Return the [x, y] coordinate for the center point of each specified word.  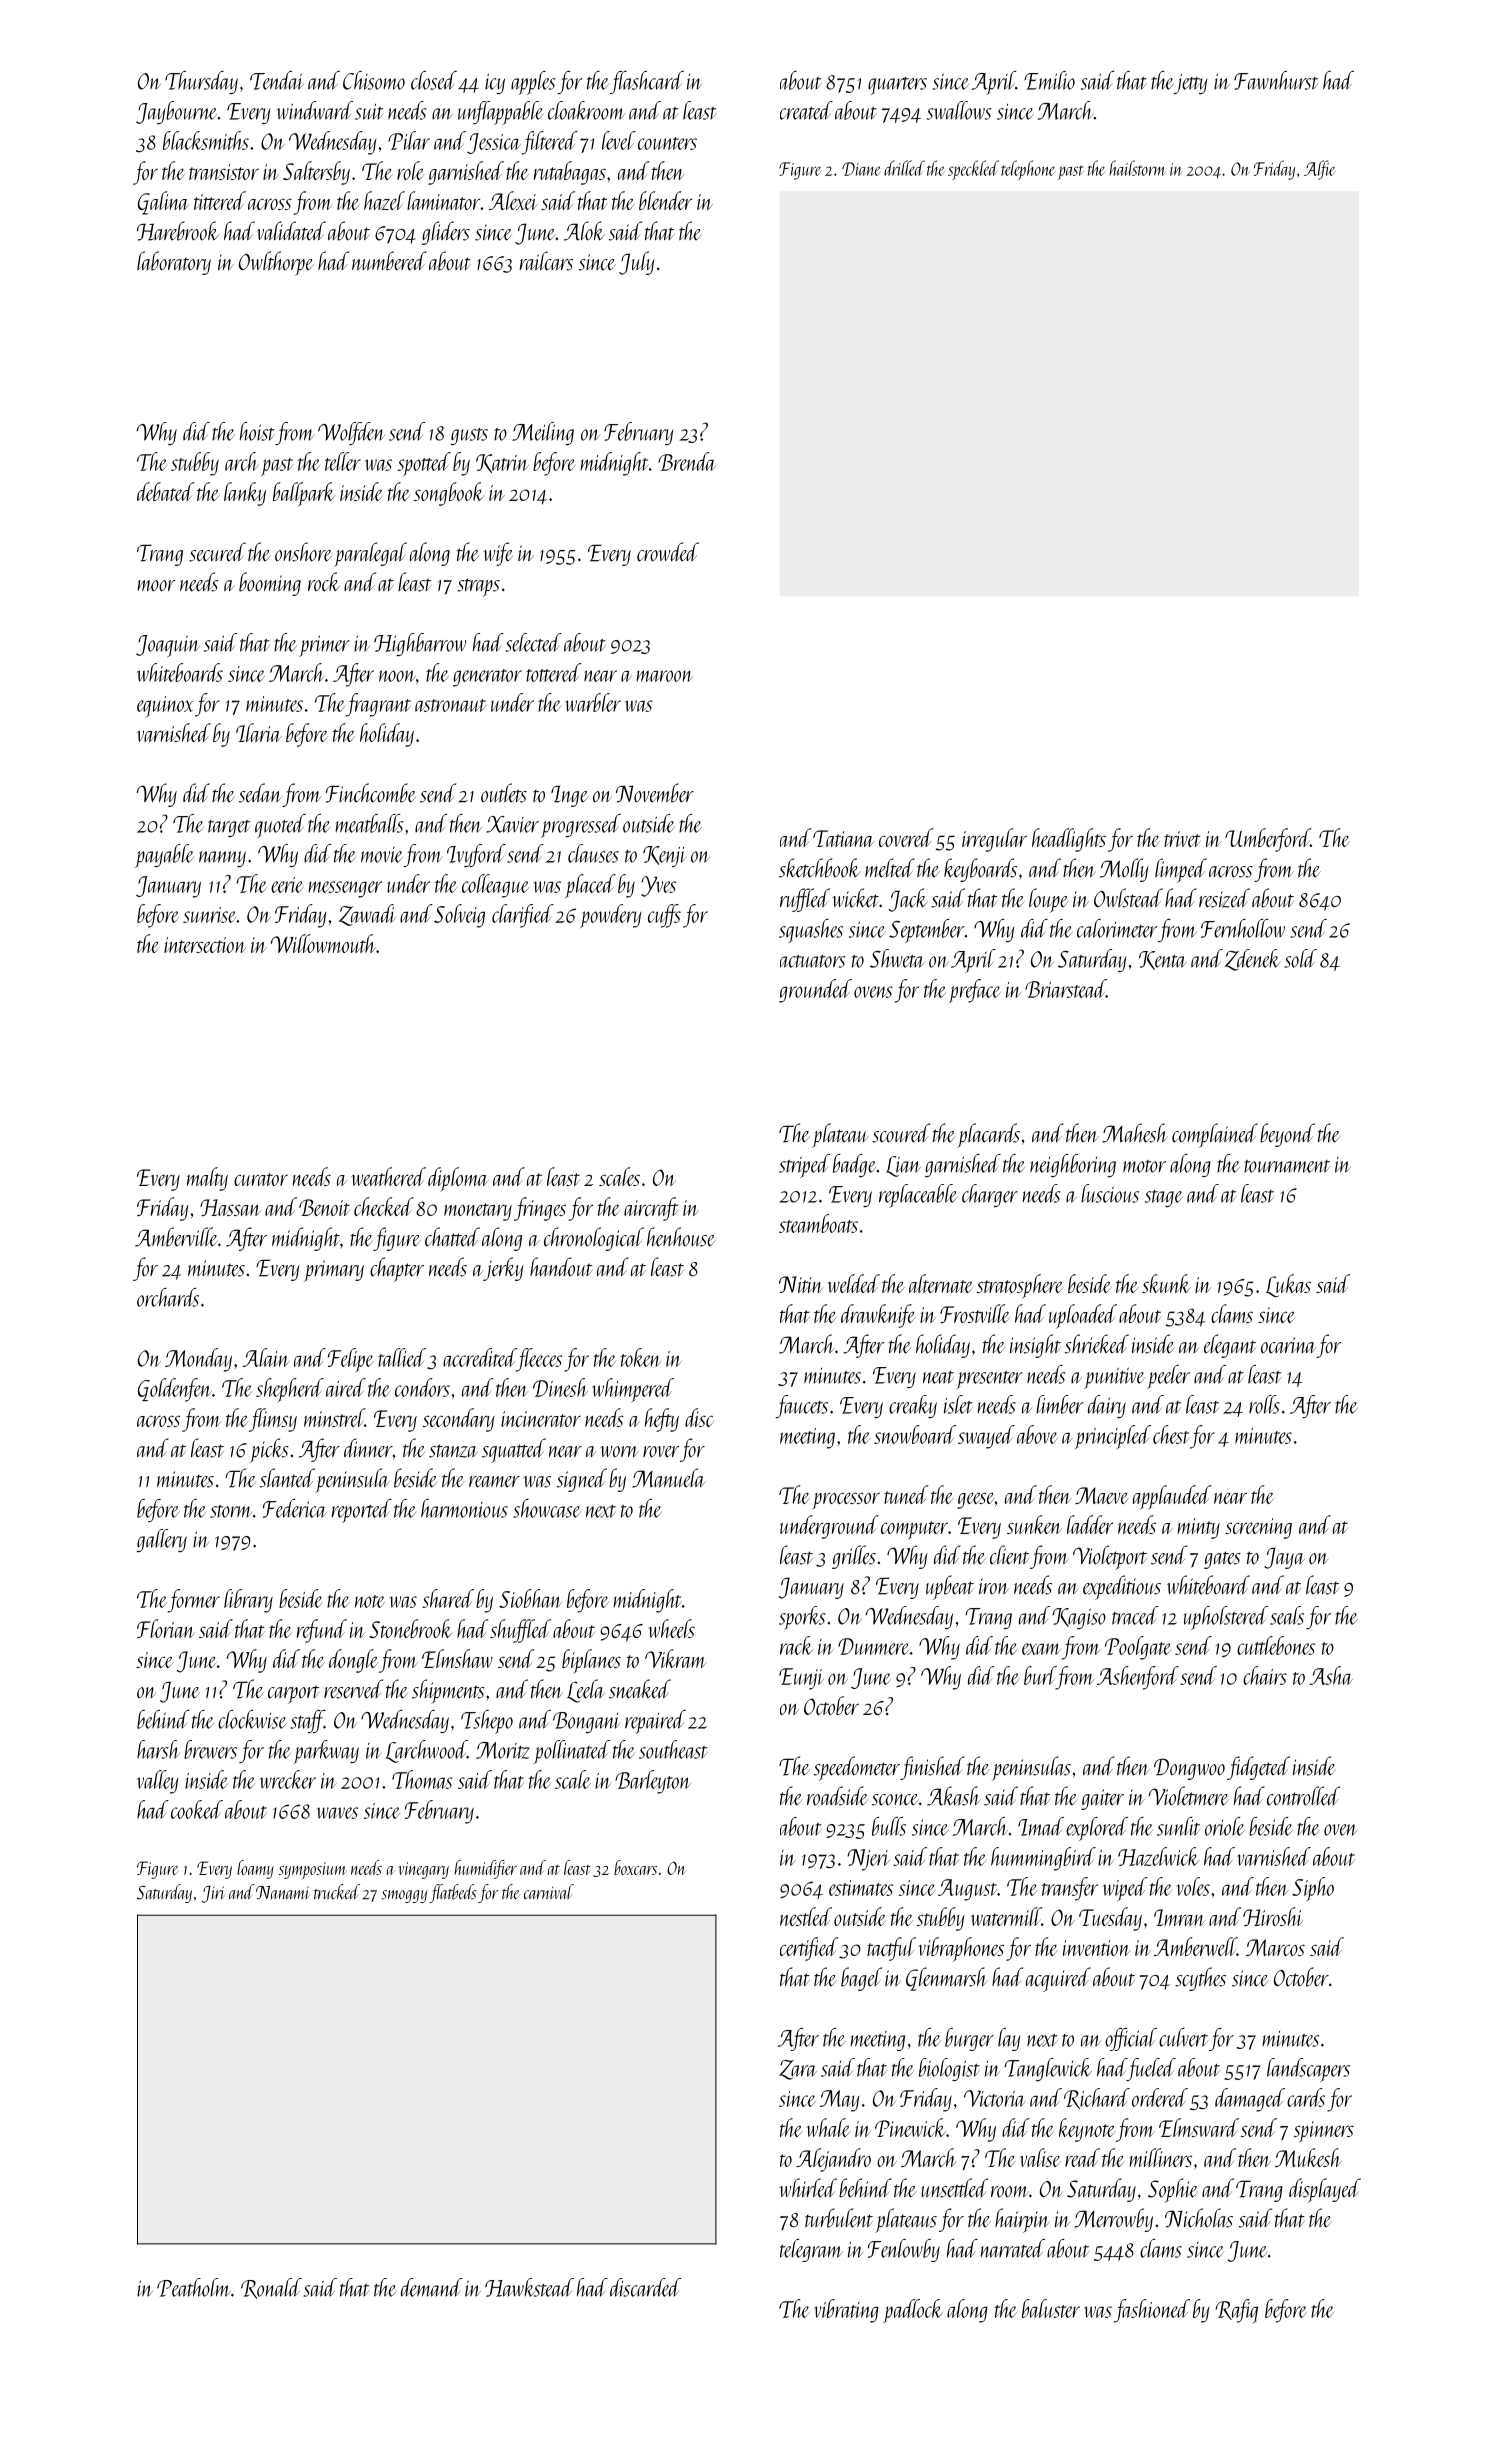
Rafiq [1237, 2311]
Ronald [271, 2288]
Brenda [687, 461]
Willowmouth [323, 943]
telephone [1028, 170]
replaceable [918, 1196]
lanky [245, 494]
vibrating [846, 2311]
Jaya [1284, 1558]
